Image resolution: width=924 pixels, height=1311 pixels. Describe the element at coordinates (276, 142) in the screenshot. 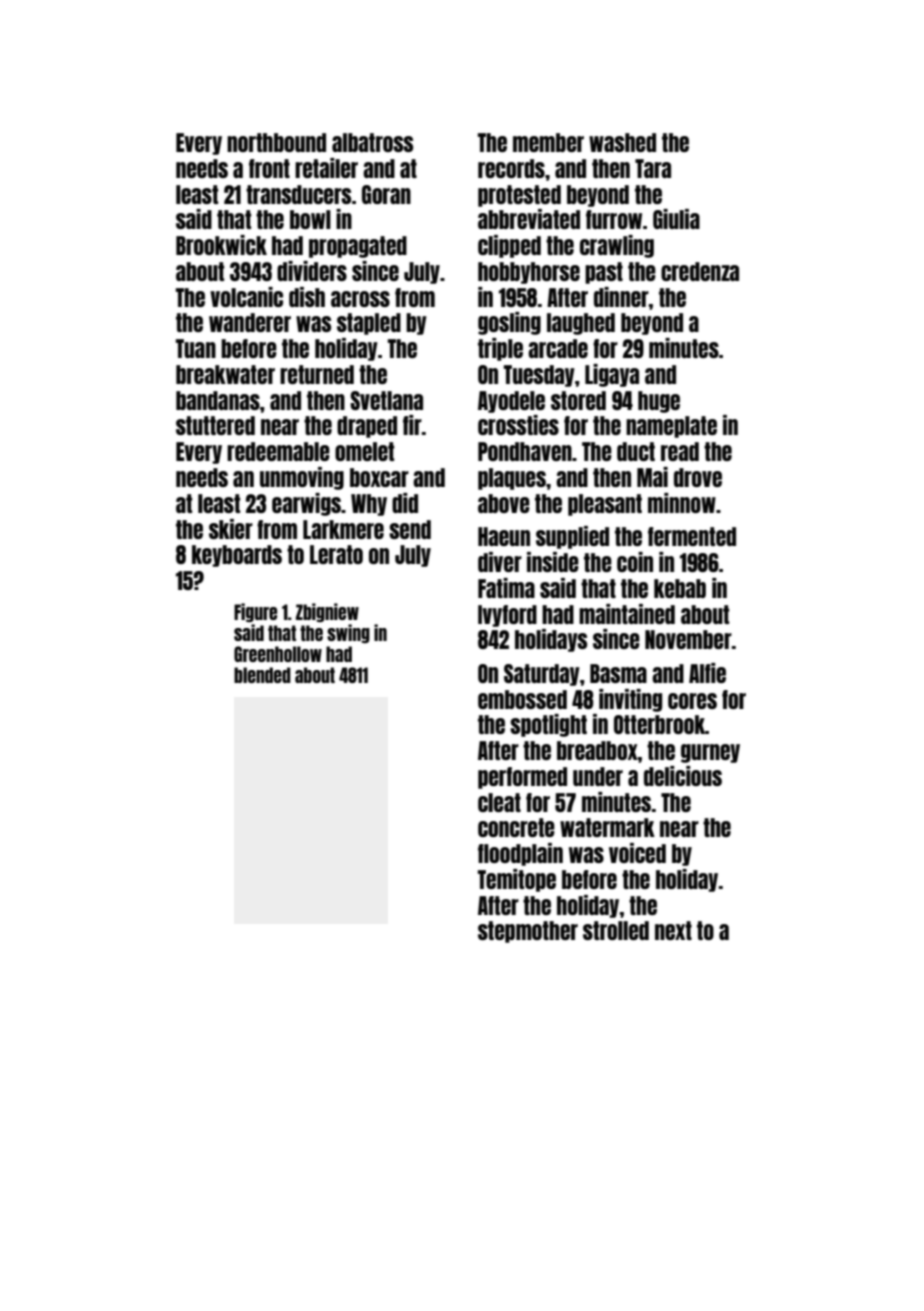

I see `northbound` at that location.
